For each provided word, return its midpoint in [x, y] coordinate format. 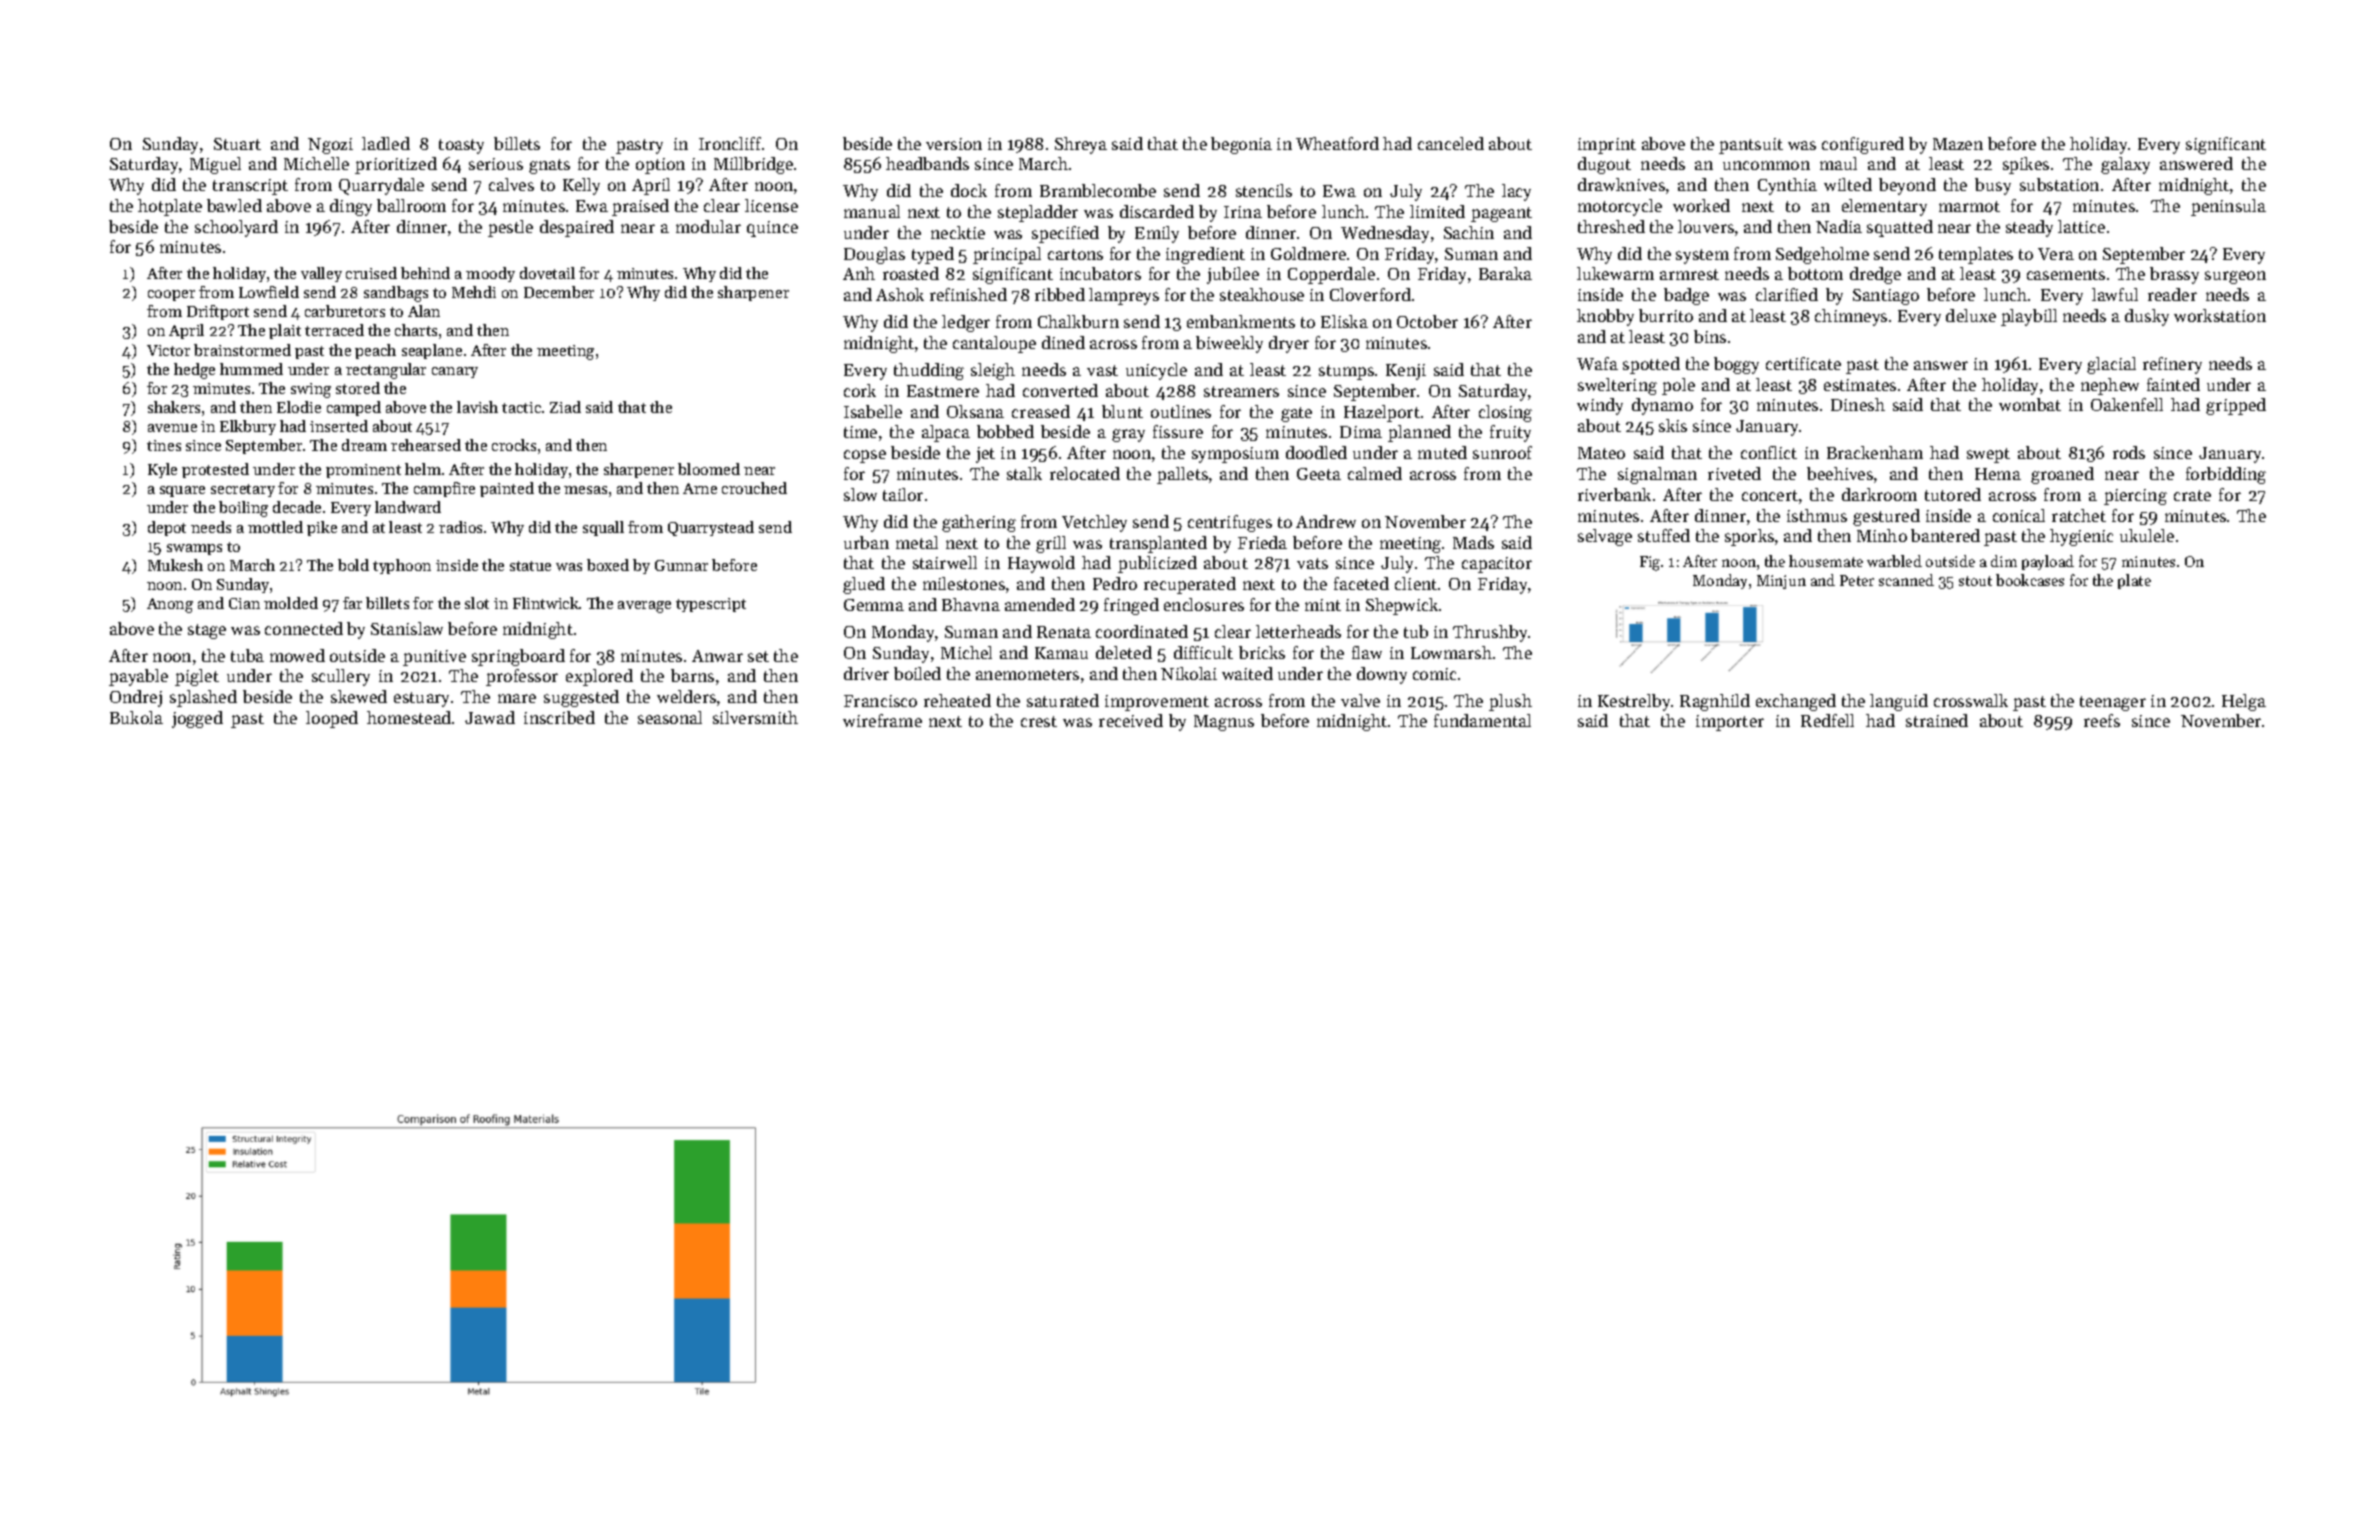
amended [1040, 604]
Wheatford [1337, 143]
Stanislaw [407, 628]
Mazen [1958, 144]
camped [354, 408]
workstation [2220, 315]
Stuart [237, 144]
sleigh [993, 371]
